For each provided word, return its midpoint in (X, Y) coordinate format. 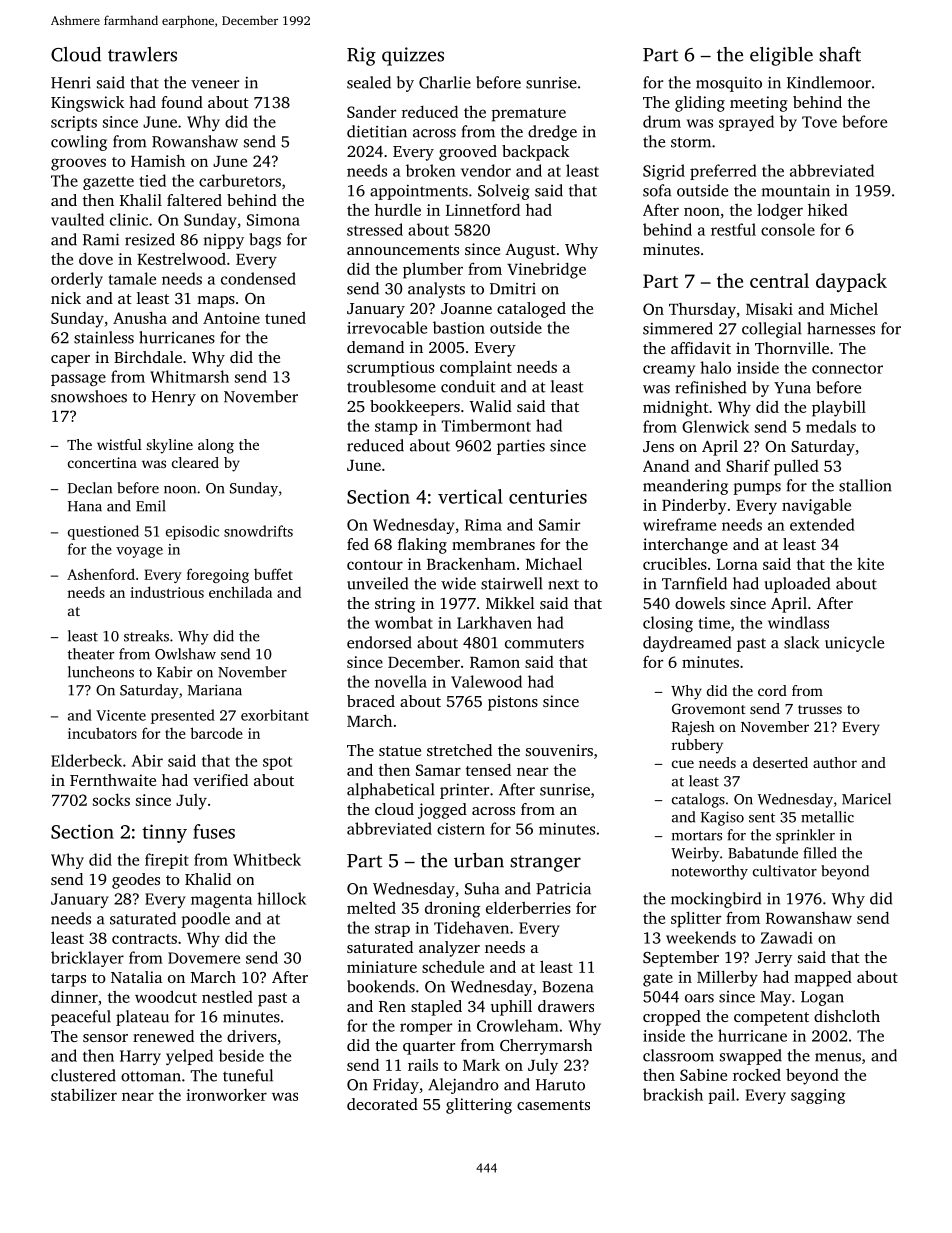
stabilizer (84, 1095)
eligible (781, 56)
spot (277, 763)
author (835, 762)
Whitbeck (267, 859)
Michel (854, 309)
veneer (215, 84)
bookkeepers (415, 408)
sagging (818, 1096)
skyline (170, 446)
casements (553, 1105)
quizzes (413, 56)
